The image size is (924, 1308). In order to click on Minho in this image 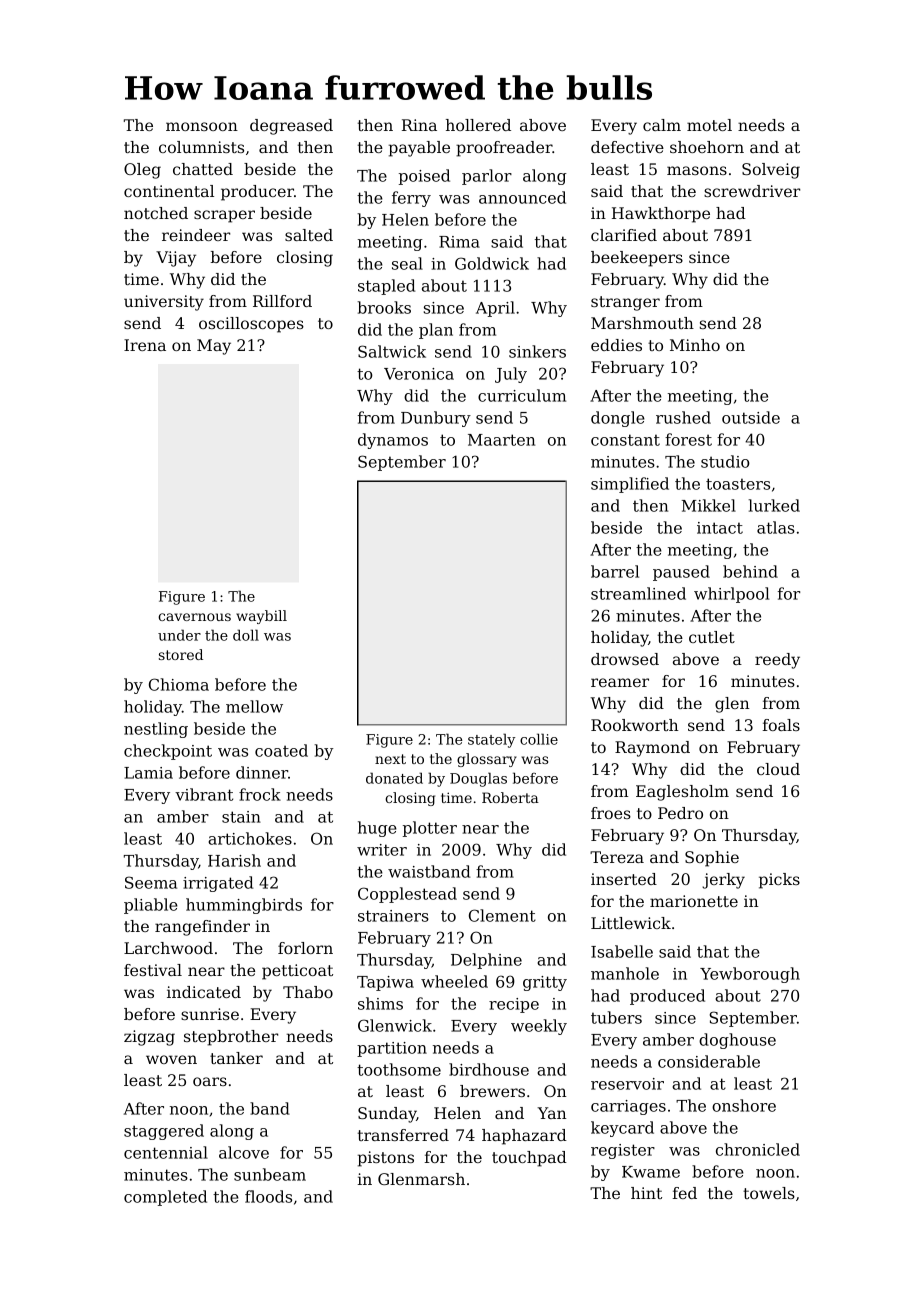, I will do `click(695, 345)`.
